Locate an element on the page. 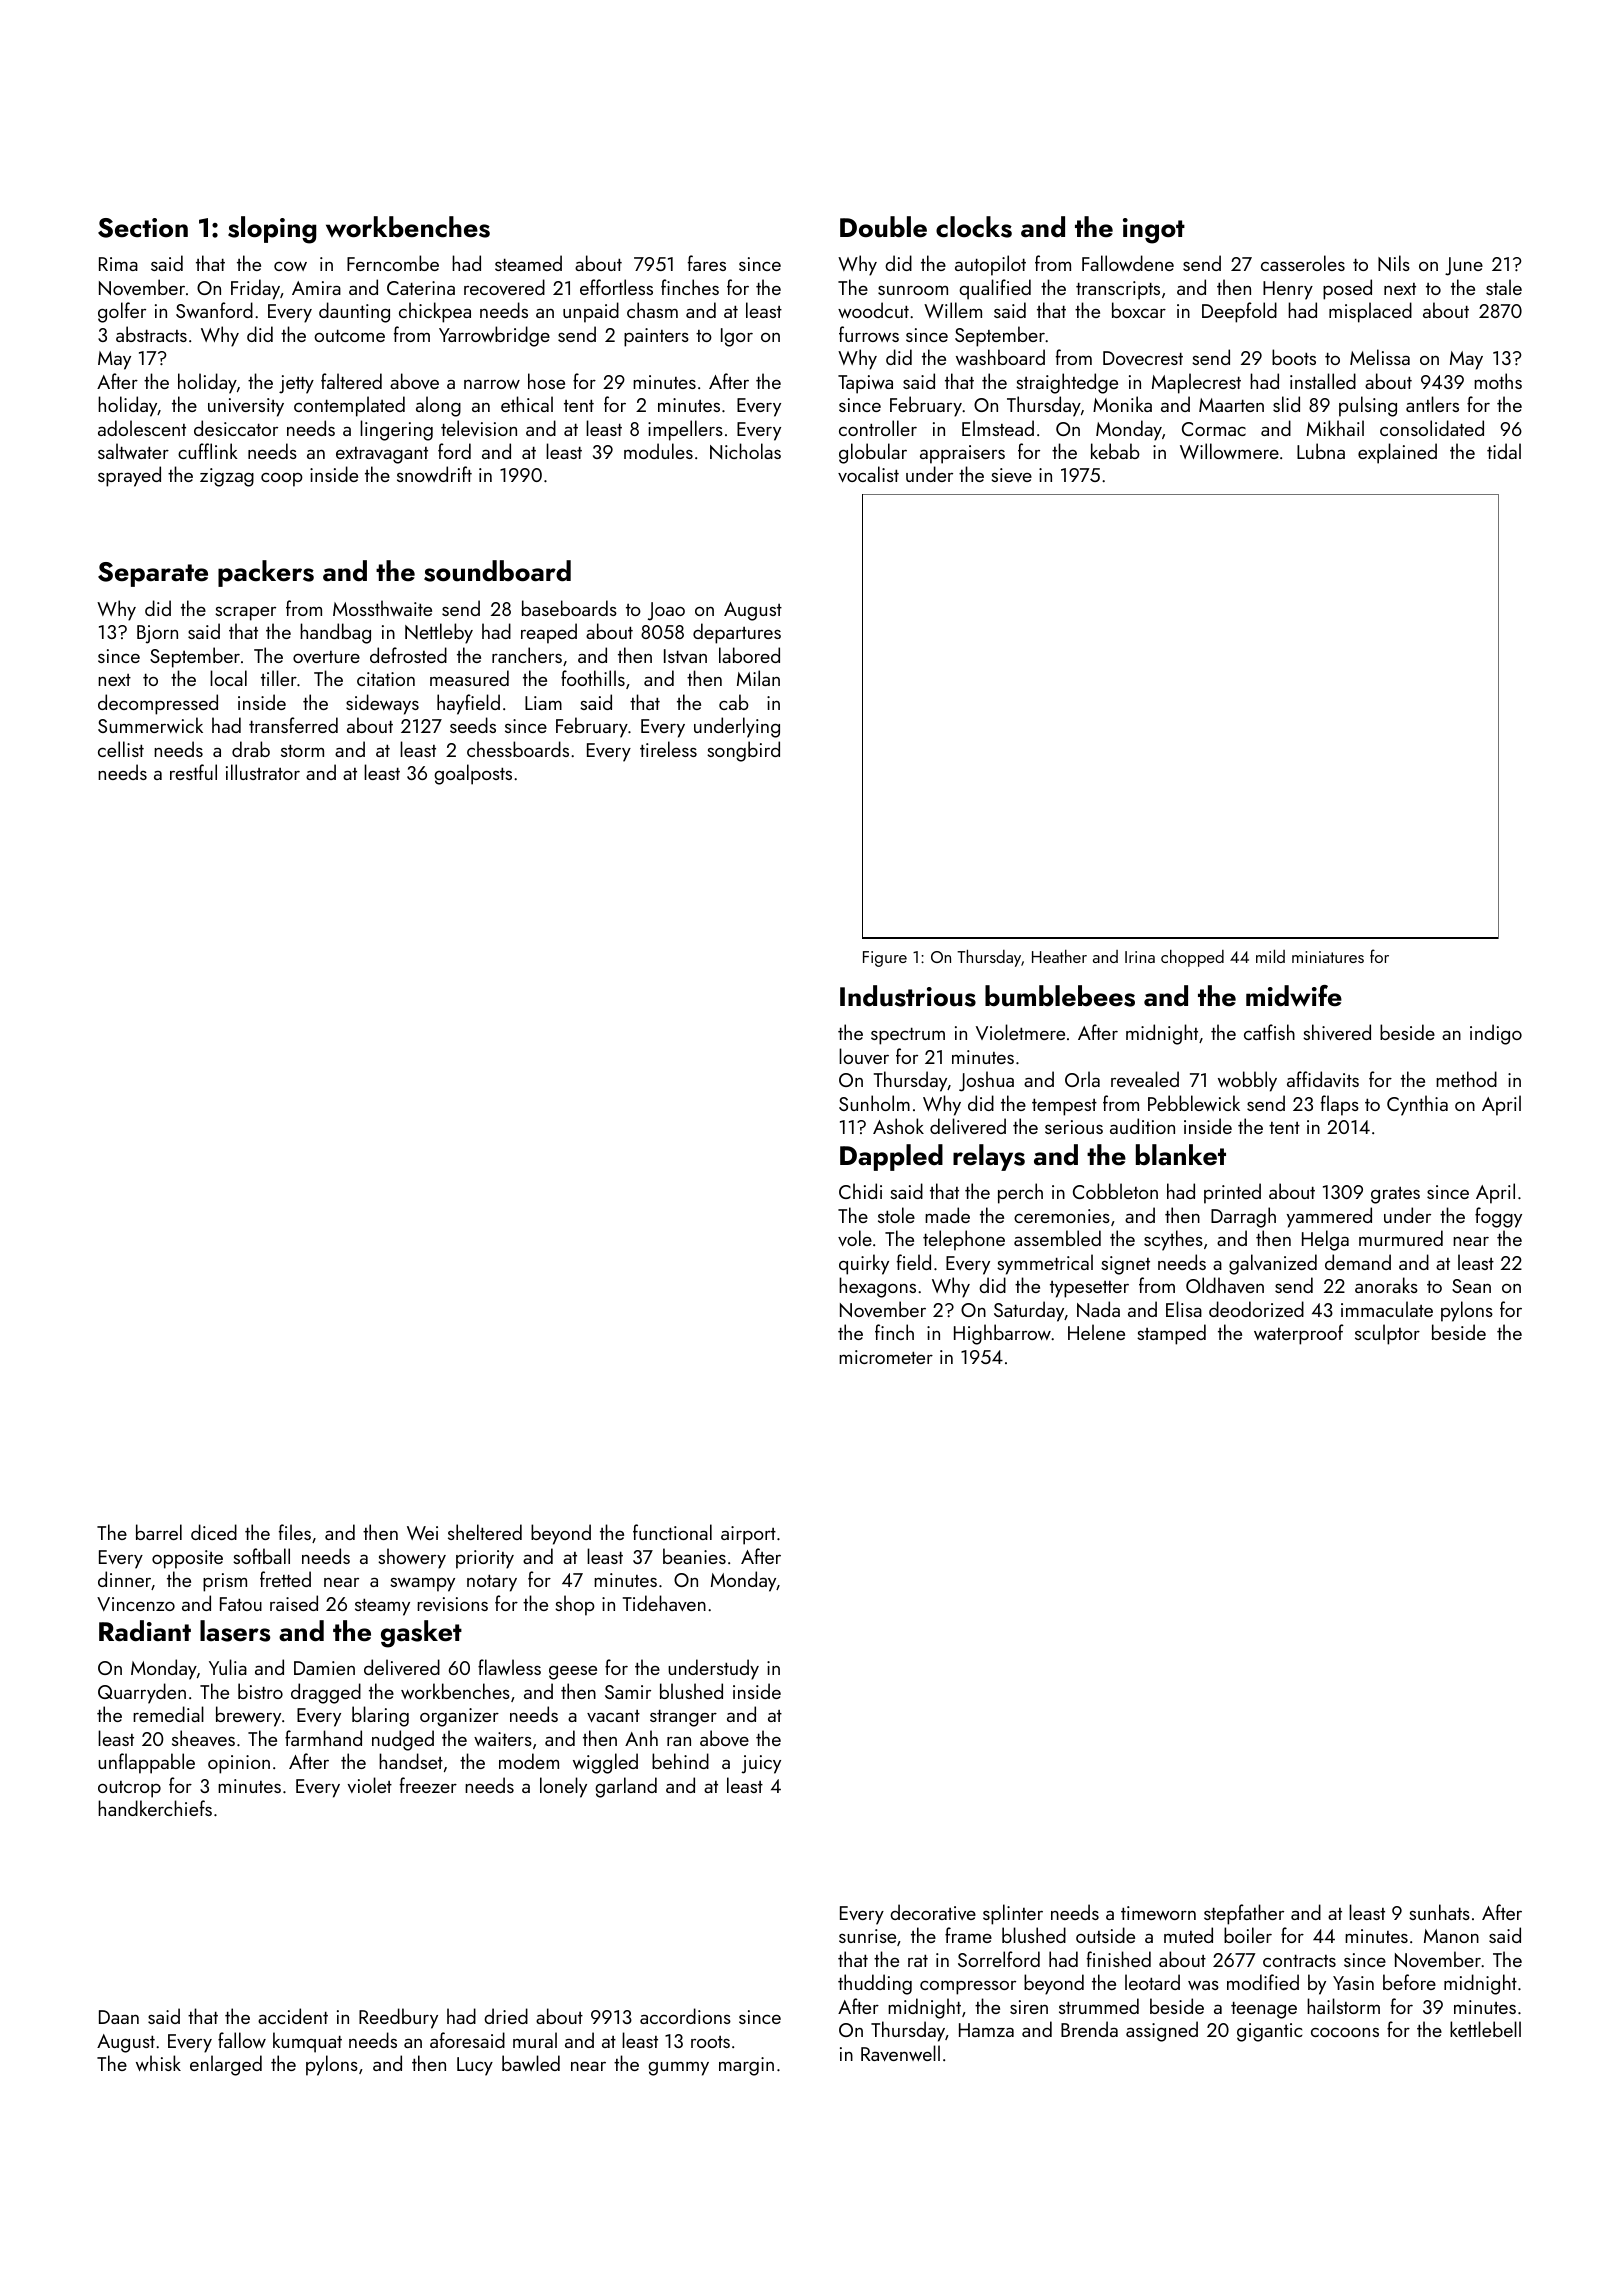 This page has width=1620, height=2292. Joao is located at coordinates (666, 611).
